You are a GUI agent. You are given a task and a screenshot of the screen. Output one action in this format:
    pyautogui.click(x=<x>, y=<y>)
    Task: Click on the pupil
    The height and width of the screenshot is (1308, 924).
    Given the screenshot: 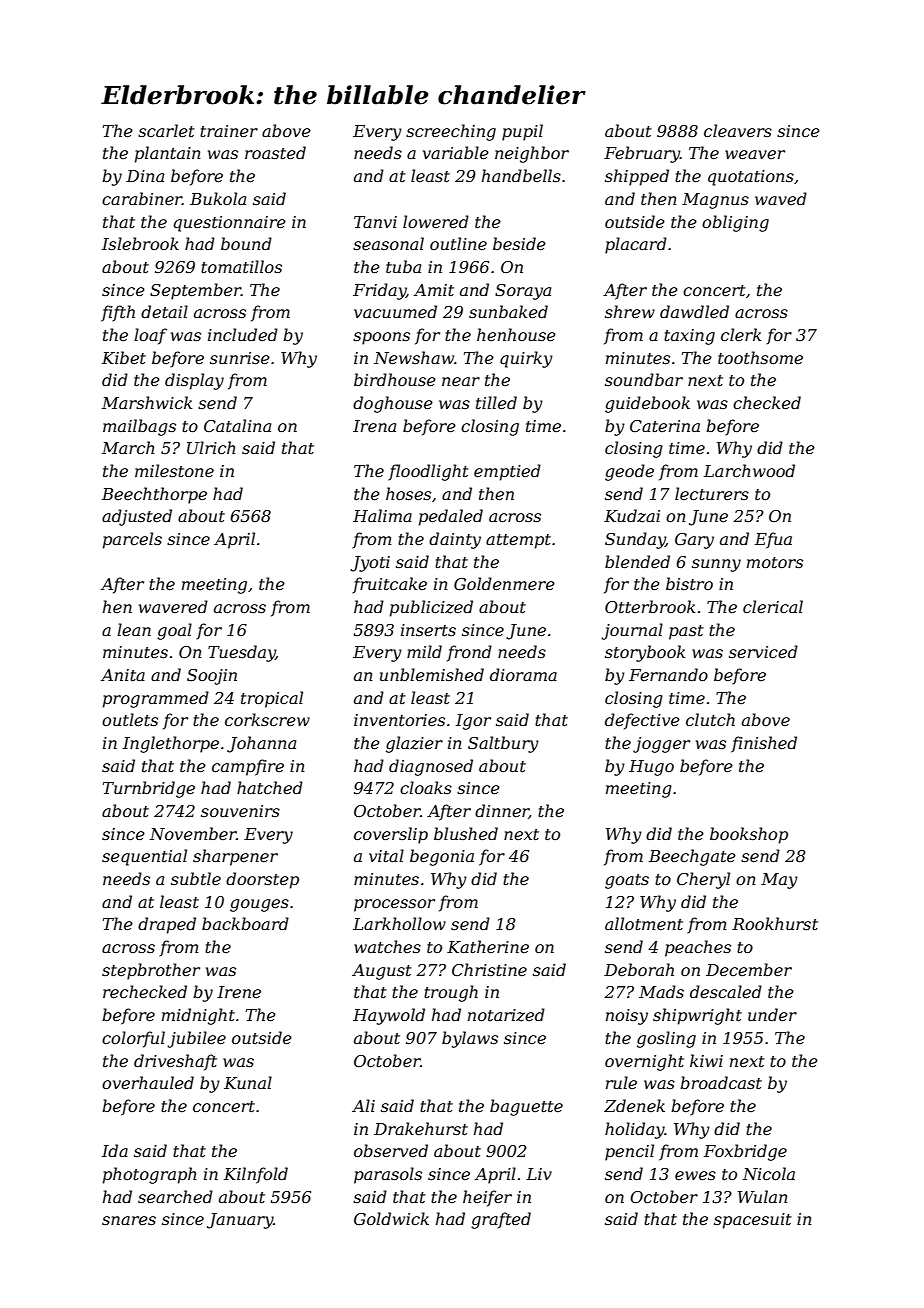 What is the action you would take?
    pyautogui.click(x=522, y=132)
